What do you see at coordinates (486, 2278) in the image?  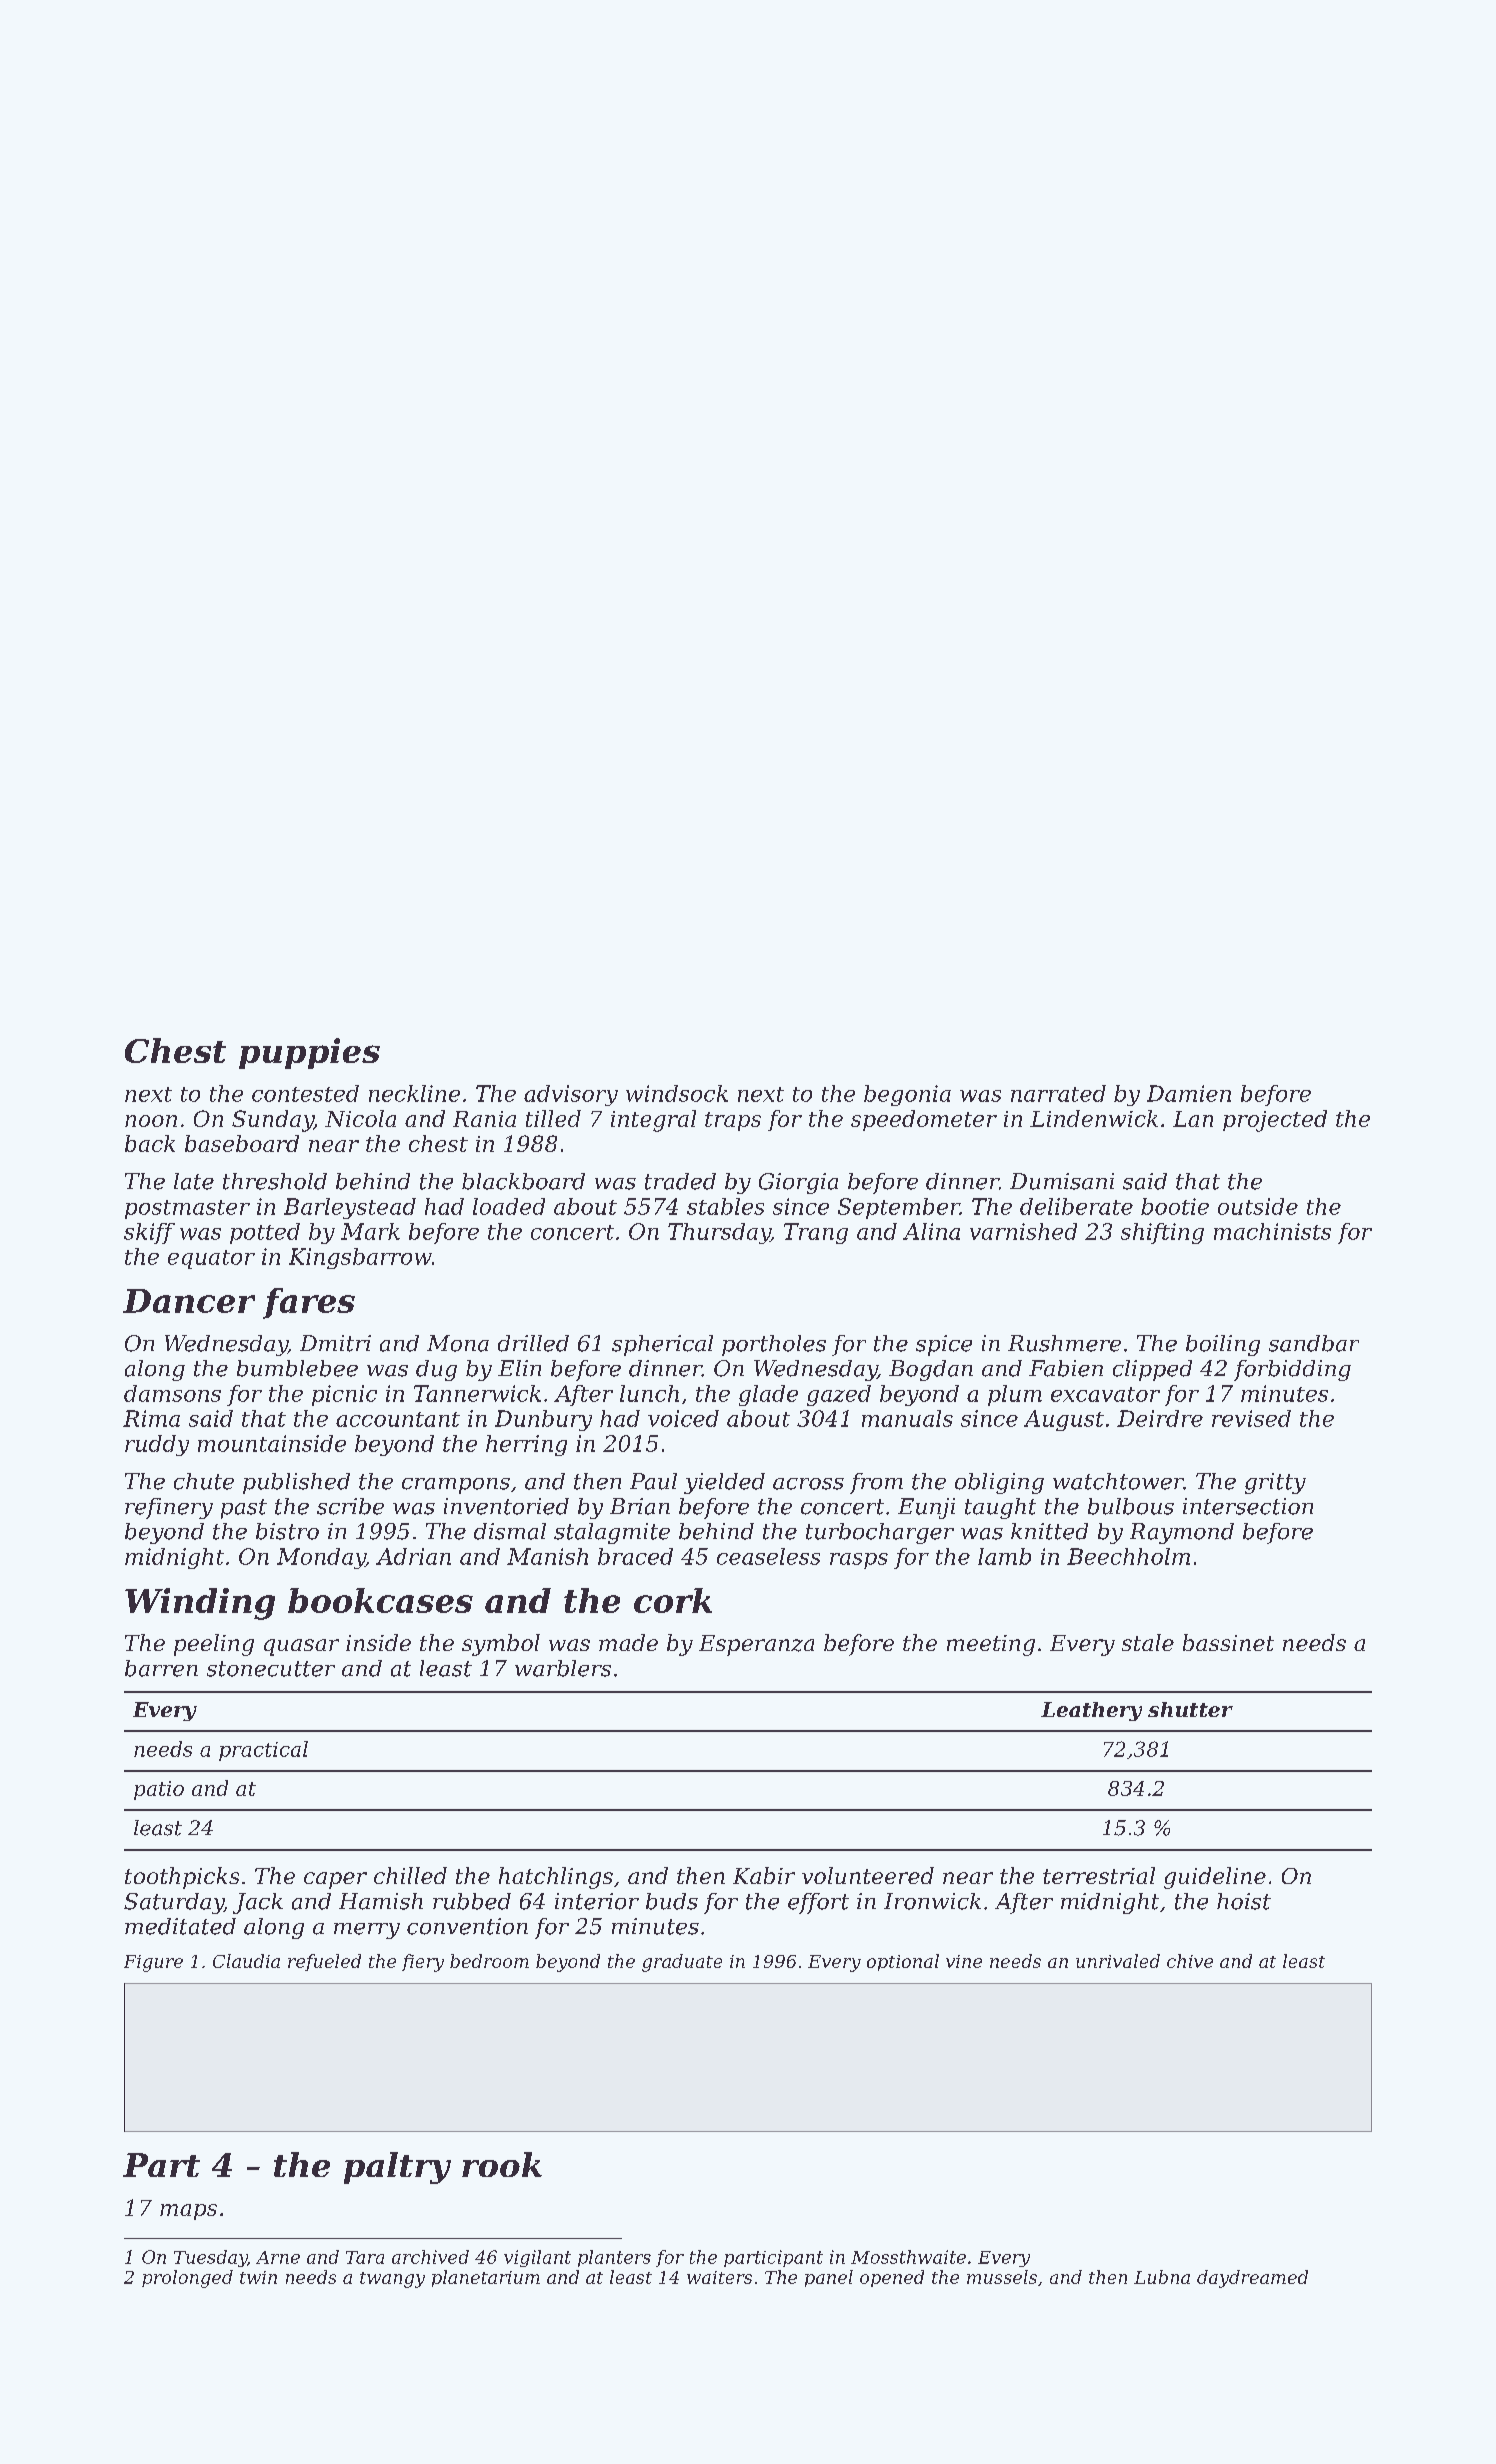 I see `planetarium` at bounding box center [486, 2278].
